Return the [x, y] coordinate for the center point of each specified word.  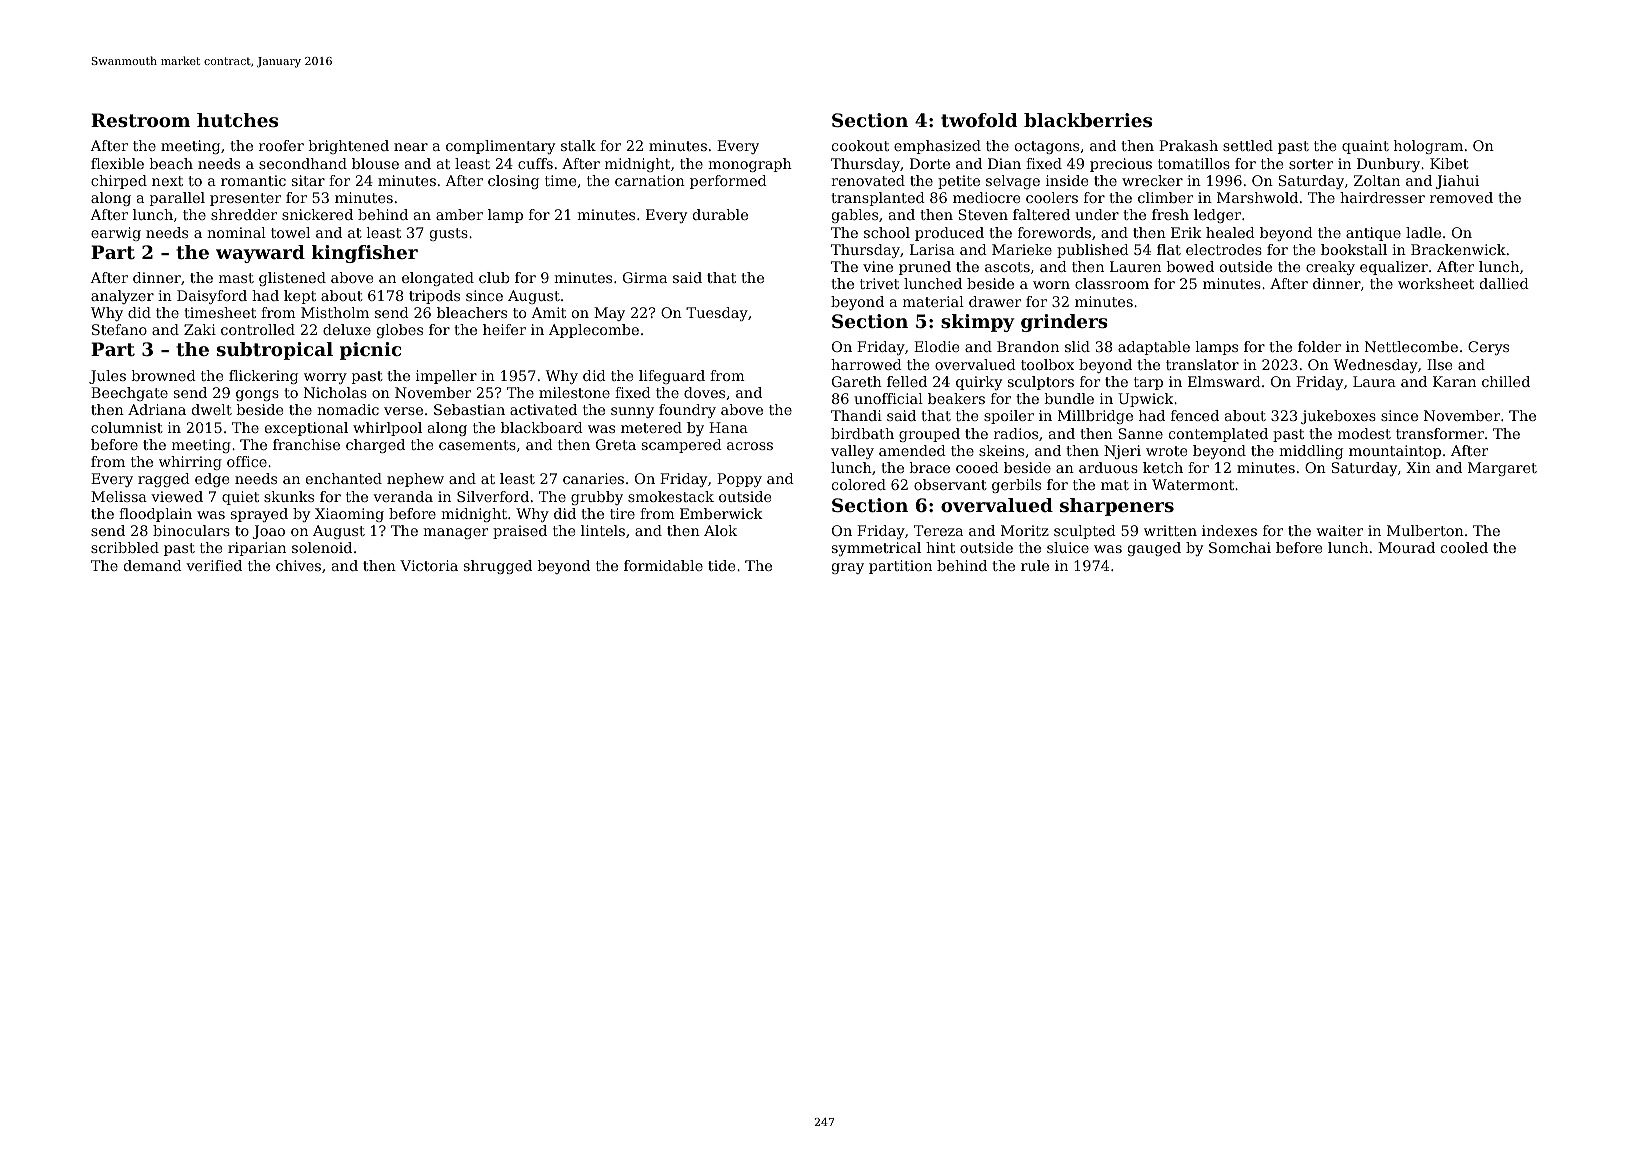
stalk [578, 145]
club [494, 277]
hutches [237, 120]
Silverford [493, 496]
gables [855, 216]
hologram [1428, 147]
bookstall [1354, 249]
